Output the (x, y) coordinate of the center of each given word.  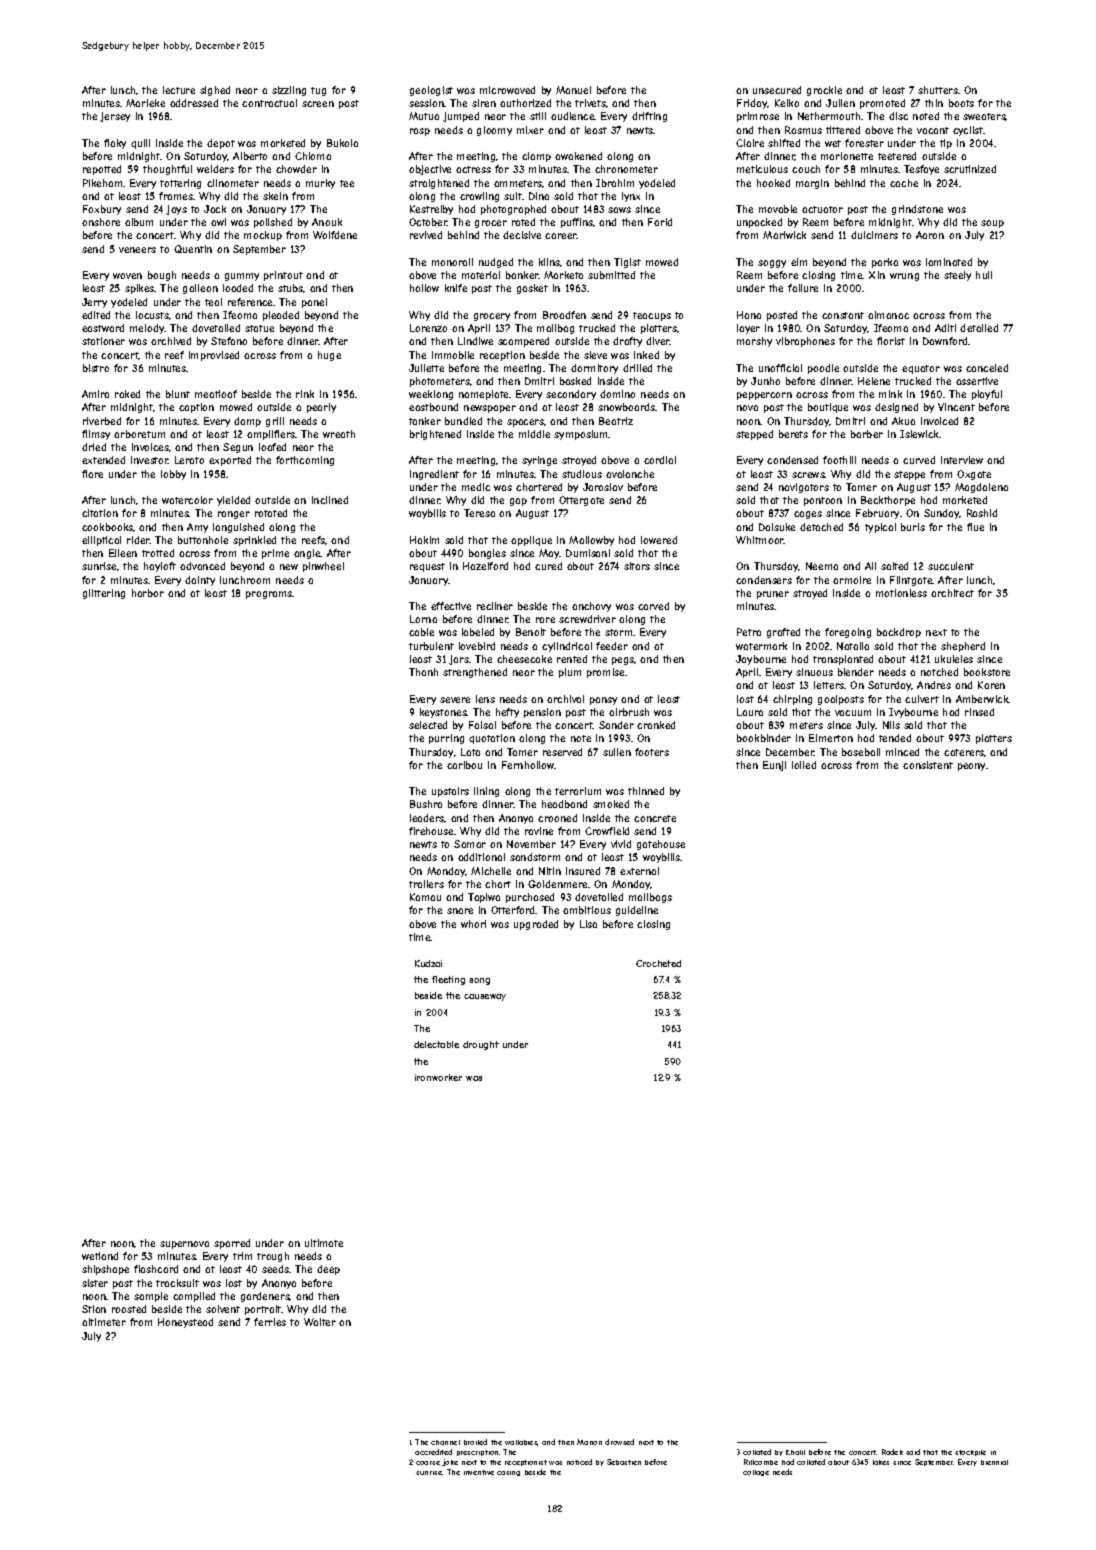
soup (992, 224)
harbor (148, 593)
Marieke (145, 103)
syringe (539, 461)
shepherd (963, 647)
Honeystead (185, 1323)
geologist (431, 91)
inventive (479, 1472)
